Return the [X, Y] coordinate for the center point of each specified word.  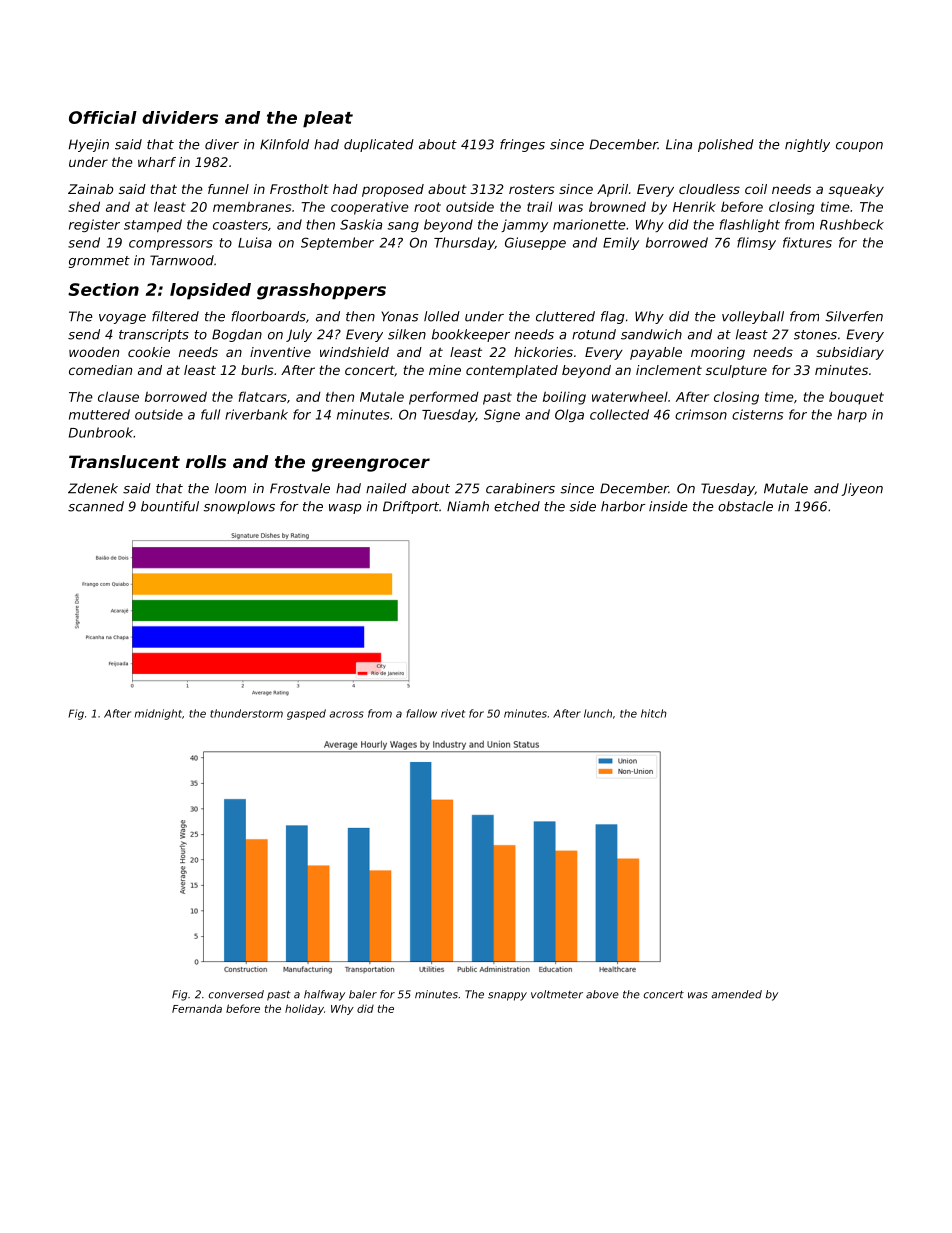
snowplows [239, 507]
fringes [522, 145]
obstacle [745, 506]
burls [257, 370]
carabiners [520, 488]
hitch [654, 713]
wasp [345, 509]
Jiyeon [862, 489]
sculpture [736, 371]
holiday [304, 1009]
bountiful [170, 506]
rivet [453, 713]
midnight [158, 714]
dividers [180, 117]
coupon [859, 147]
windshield [354, 352]
